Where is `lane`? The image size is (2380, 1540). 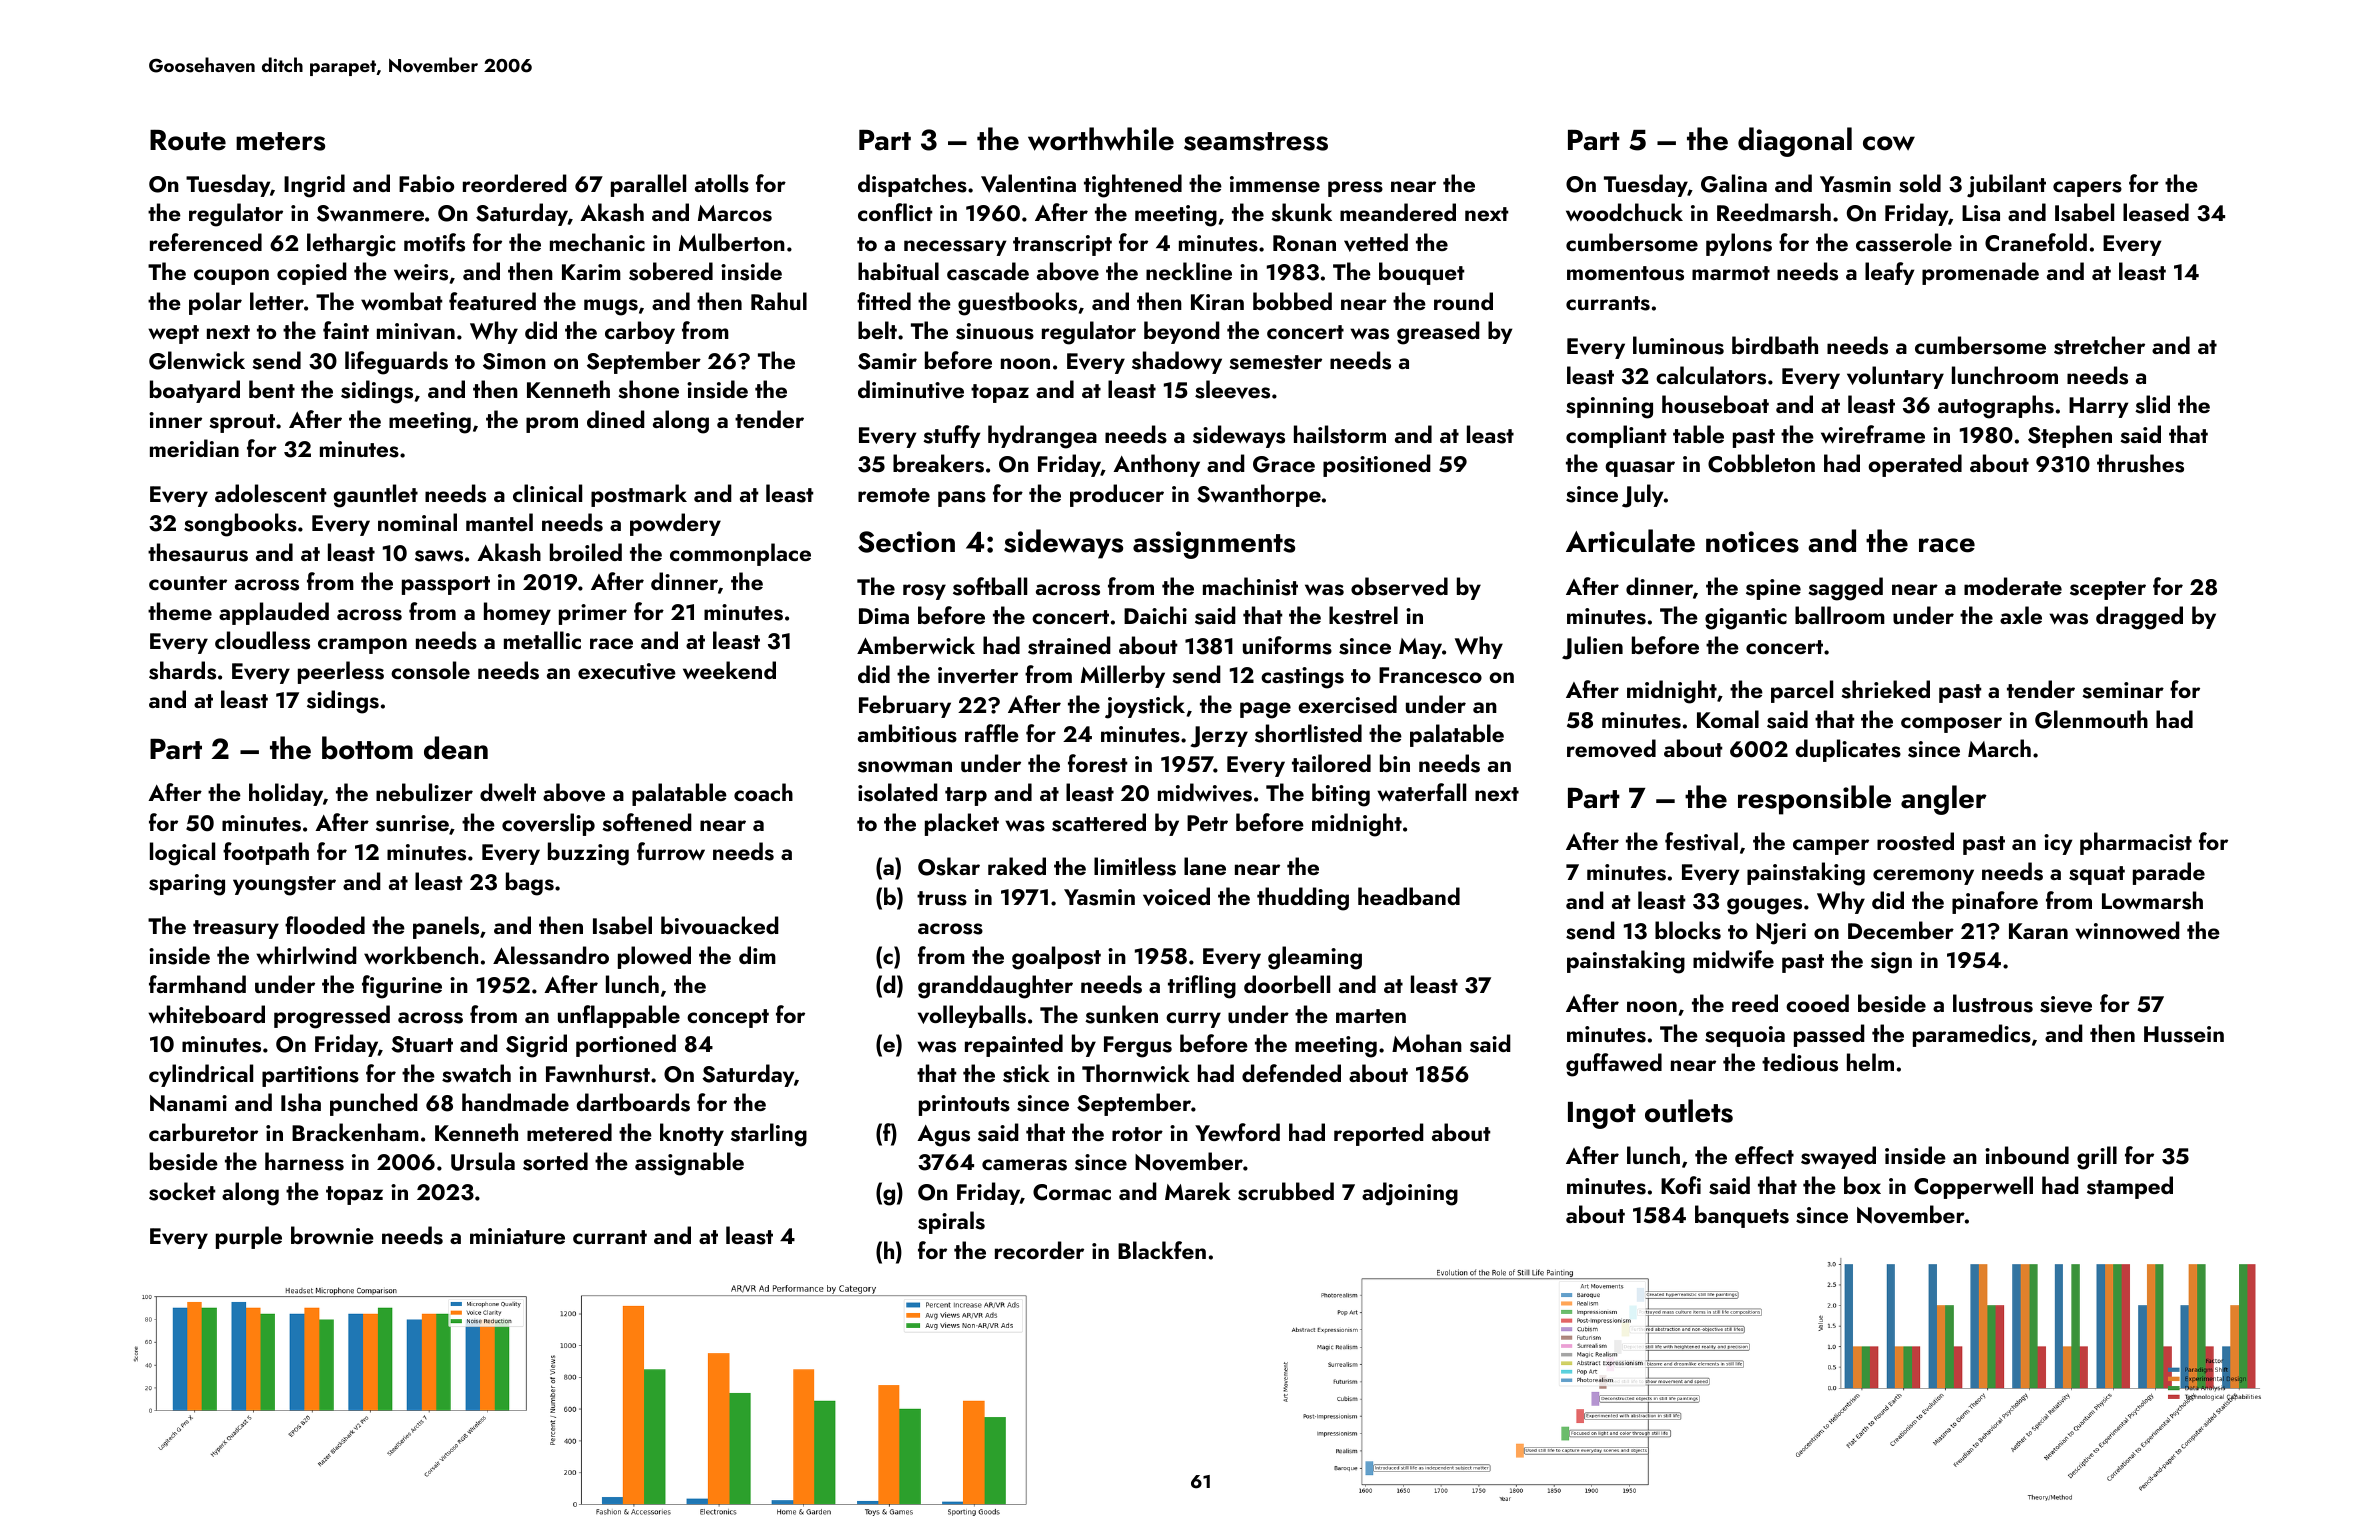
lane is located at coordinates (1205, 866).
